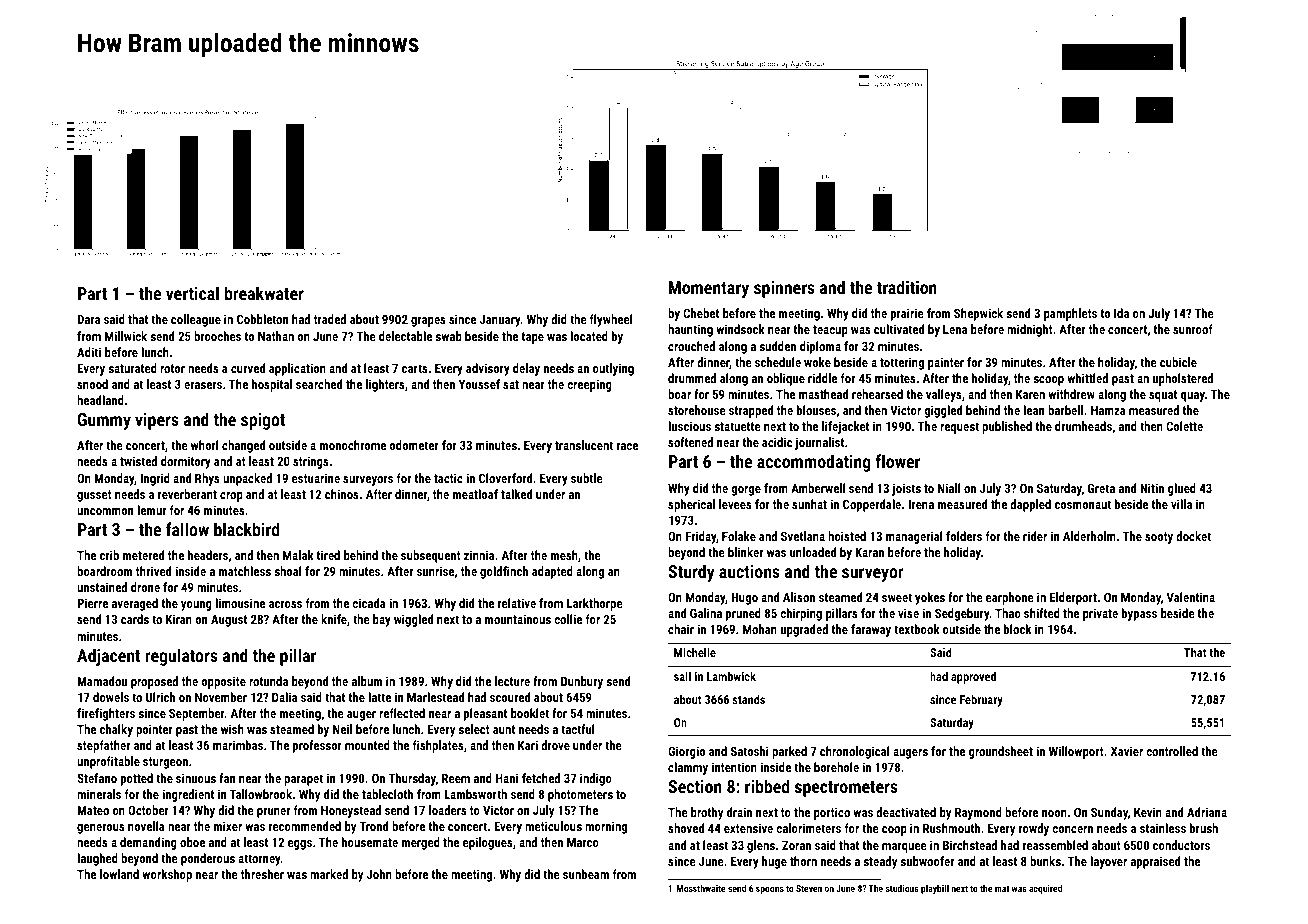  I want to click on deactivated, so click(906, 812).
